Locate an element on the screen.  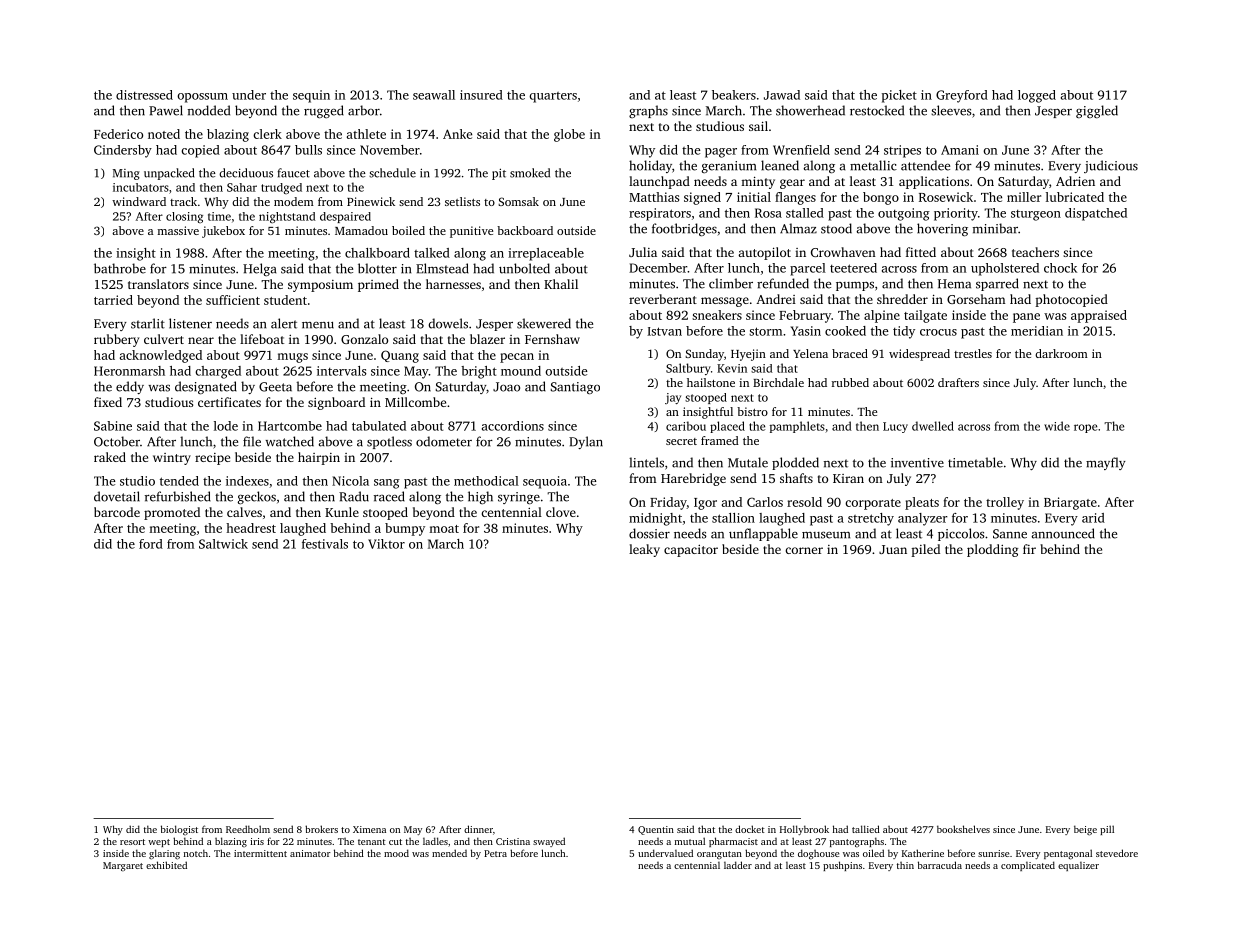
Saltwick is located at coordinates (223, 544).
